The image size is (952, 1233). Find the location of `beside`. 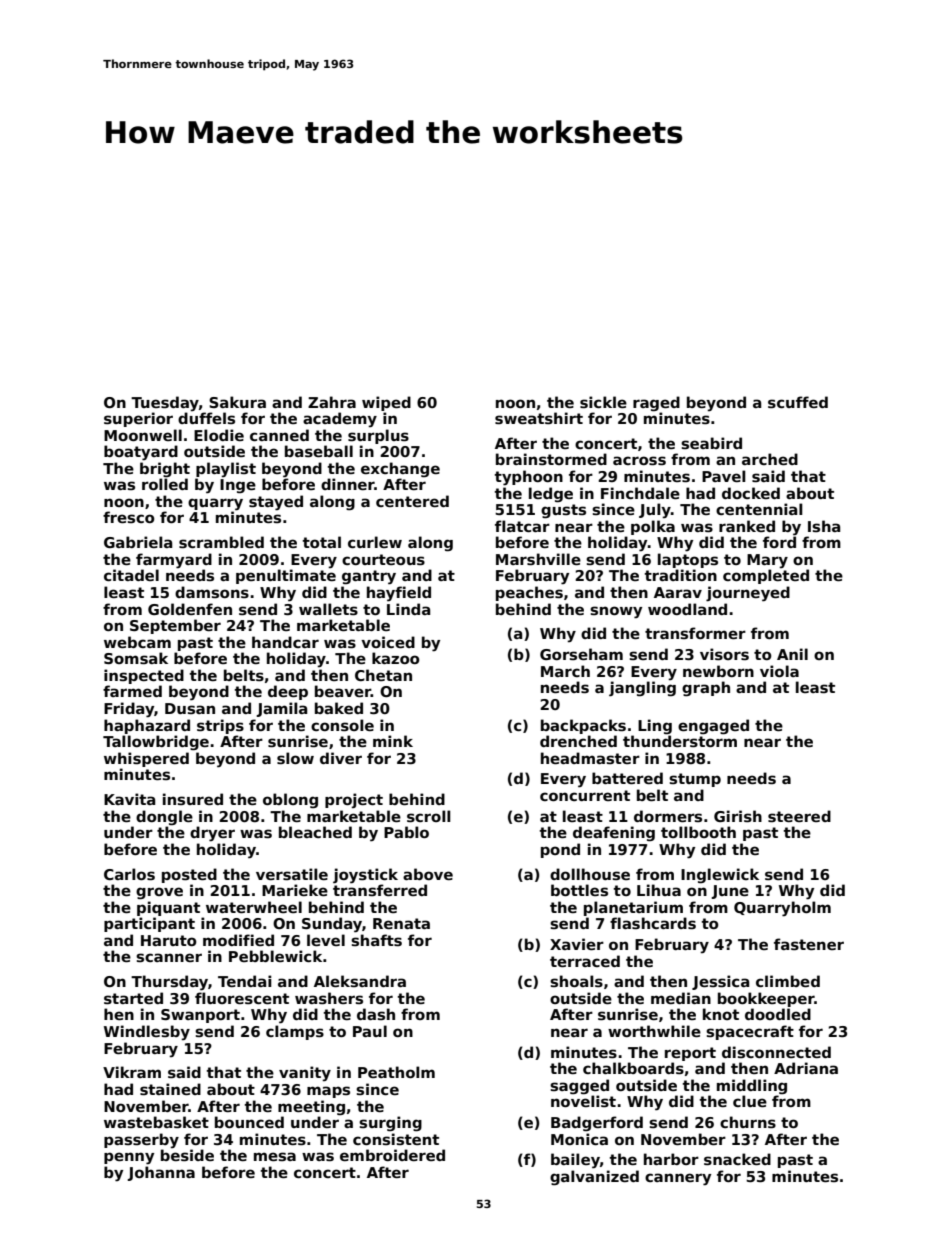

beside is located at coordinates (187, 1155).
